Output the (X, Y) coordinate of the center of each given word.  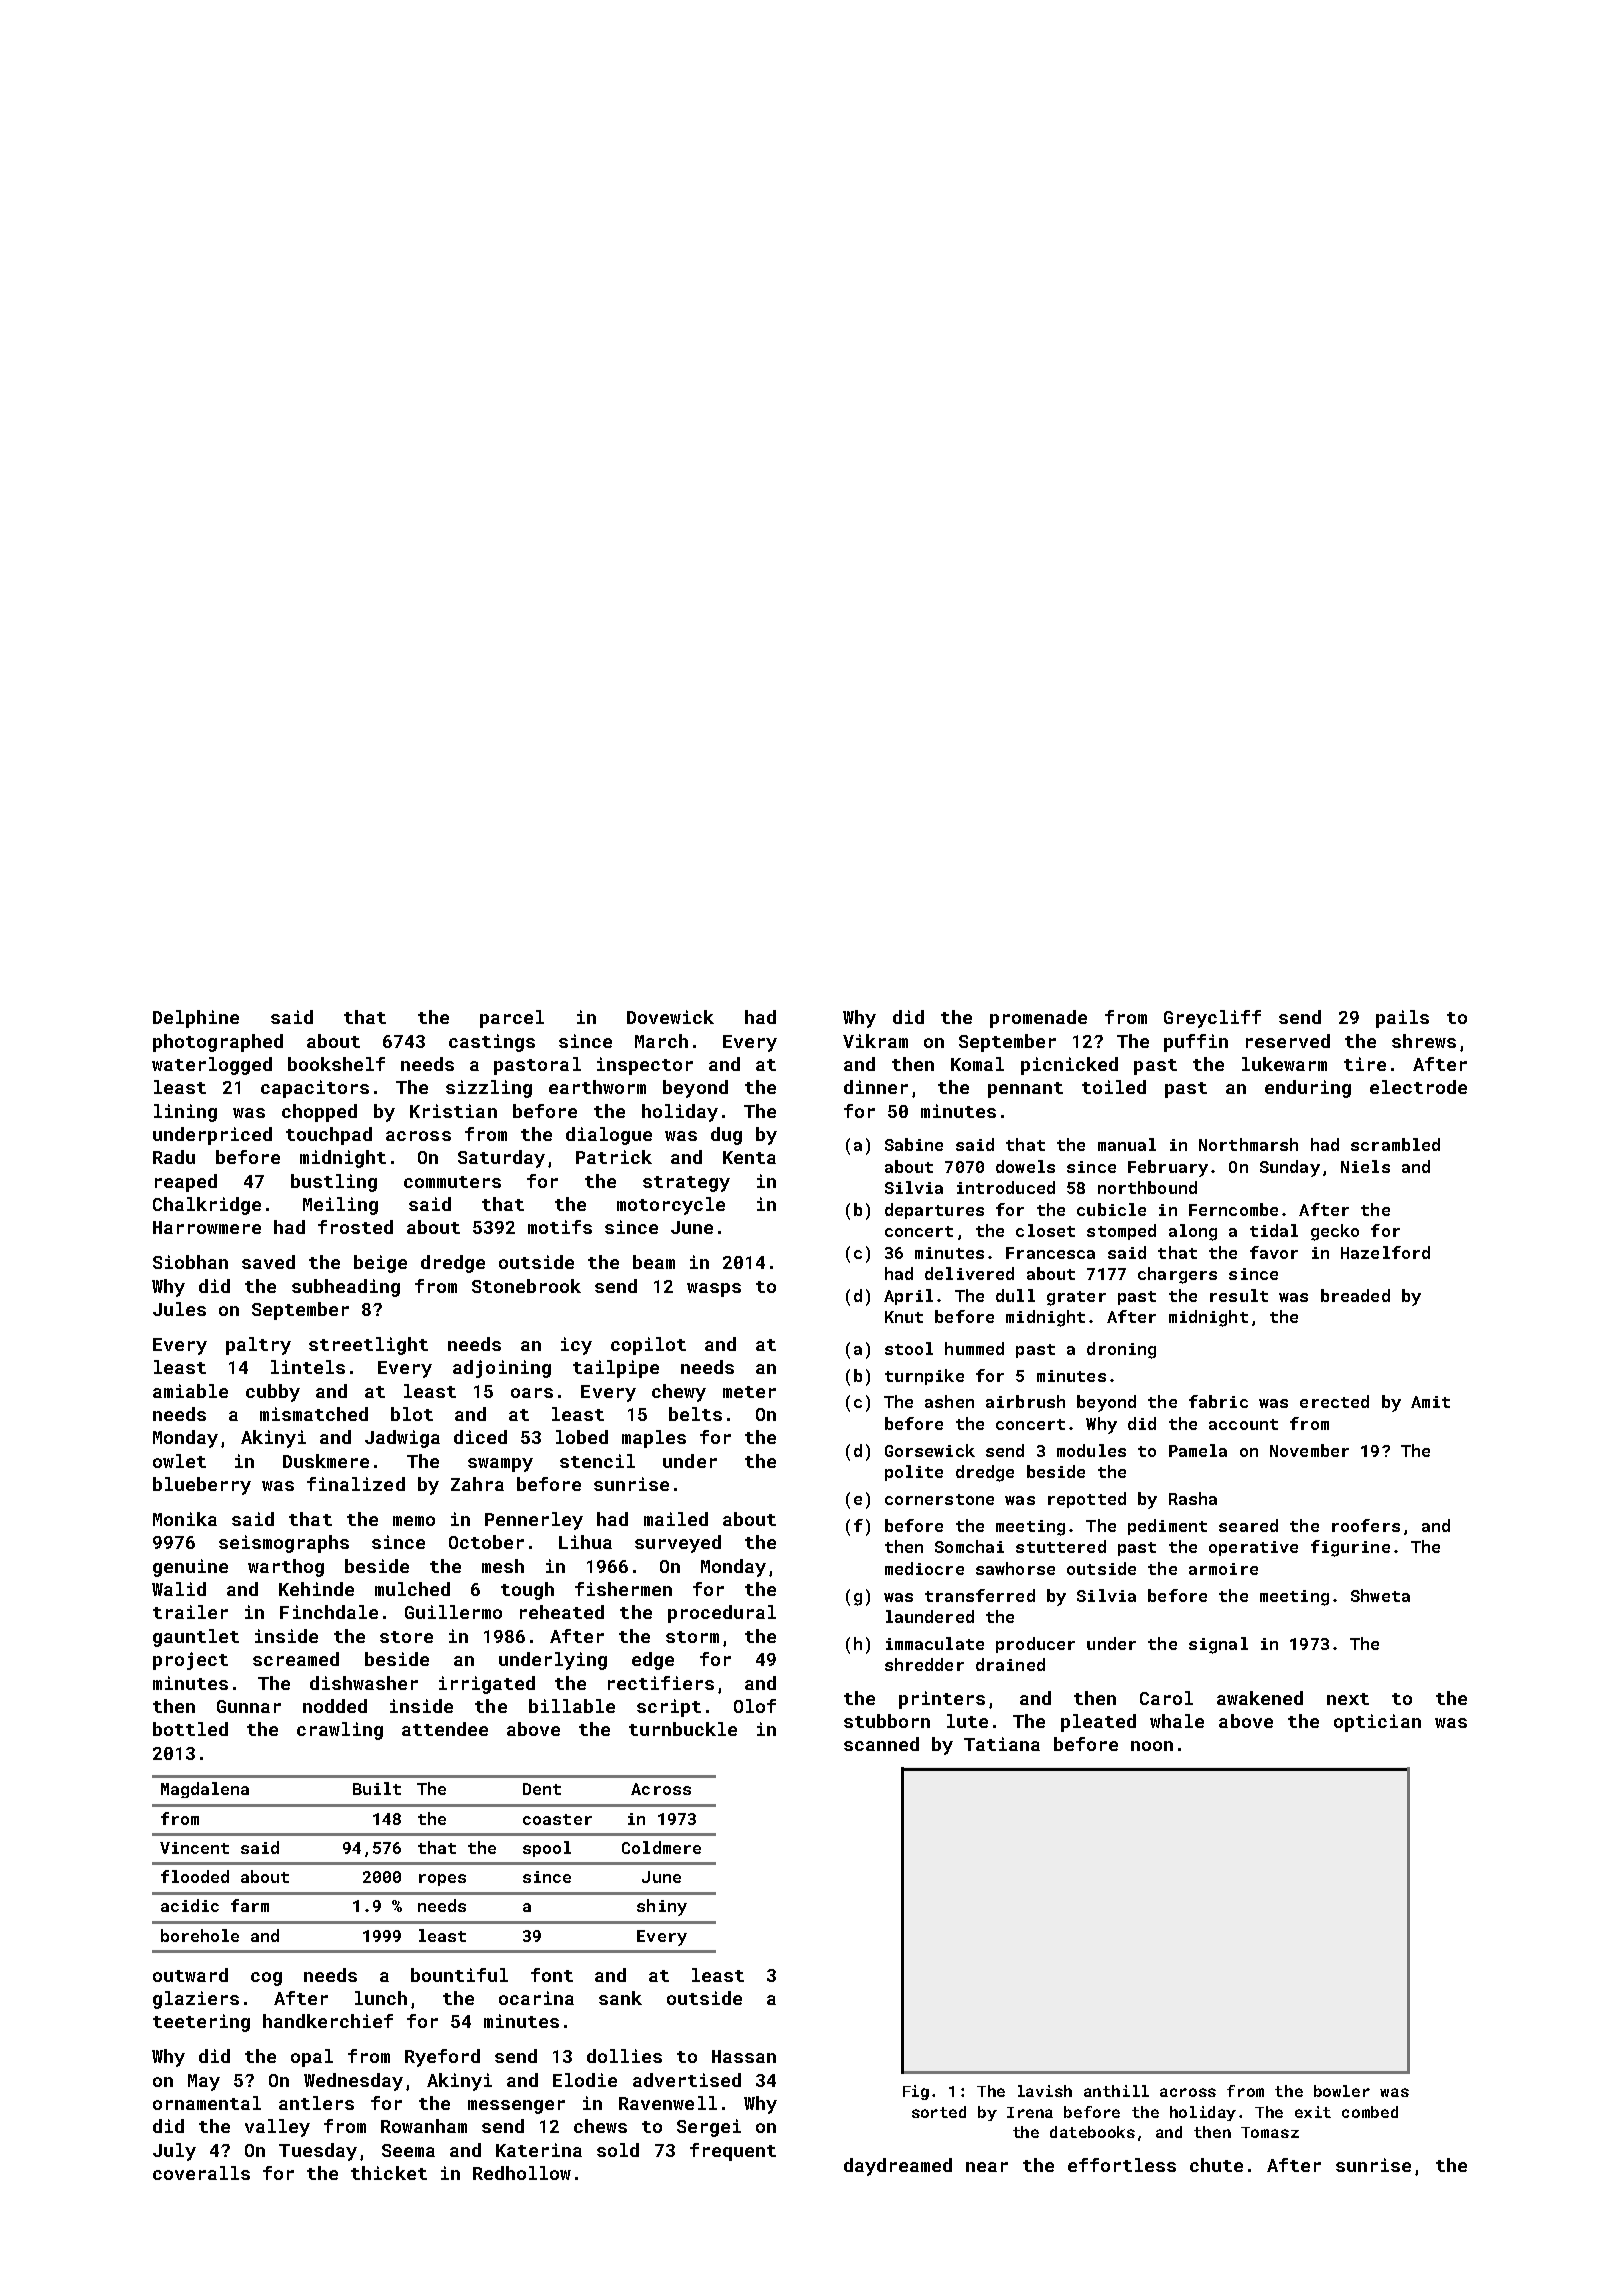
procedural (722, 1614)
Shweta (1380, 1595)
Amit (1430, 1402)
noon (1152, 1746)
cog (266, 1979)
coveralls (201, 2173)
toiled (1114, 1087)
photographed (218, 1043)
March (661, 1041)
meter (749, 1392)
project (190, 1661)
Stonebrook (526, 1286)
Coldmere (661, 1847)
